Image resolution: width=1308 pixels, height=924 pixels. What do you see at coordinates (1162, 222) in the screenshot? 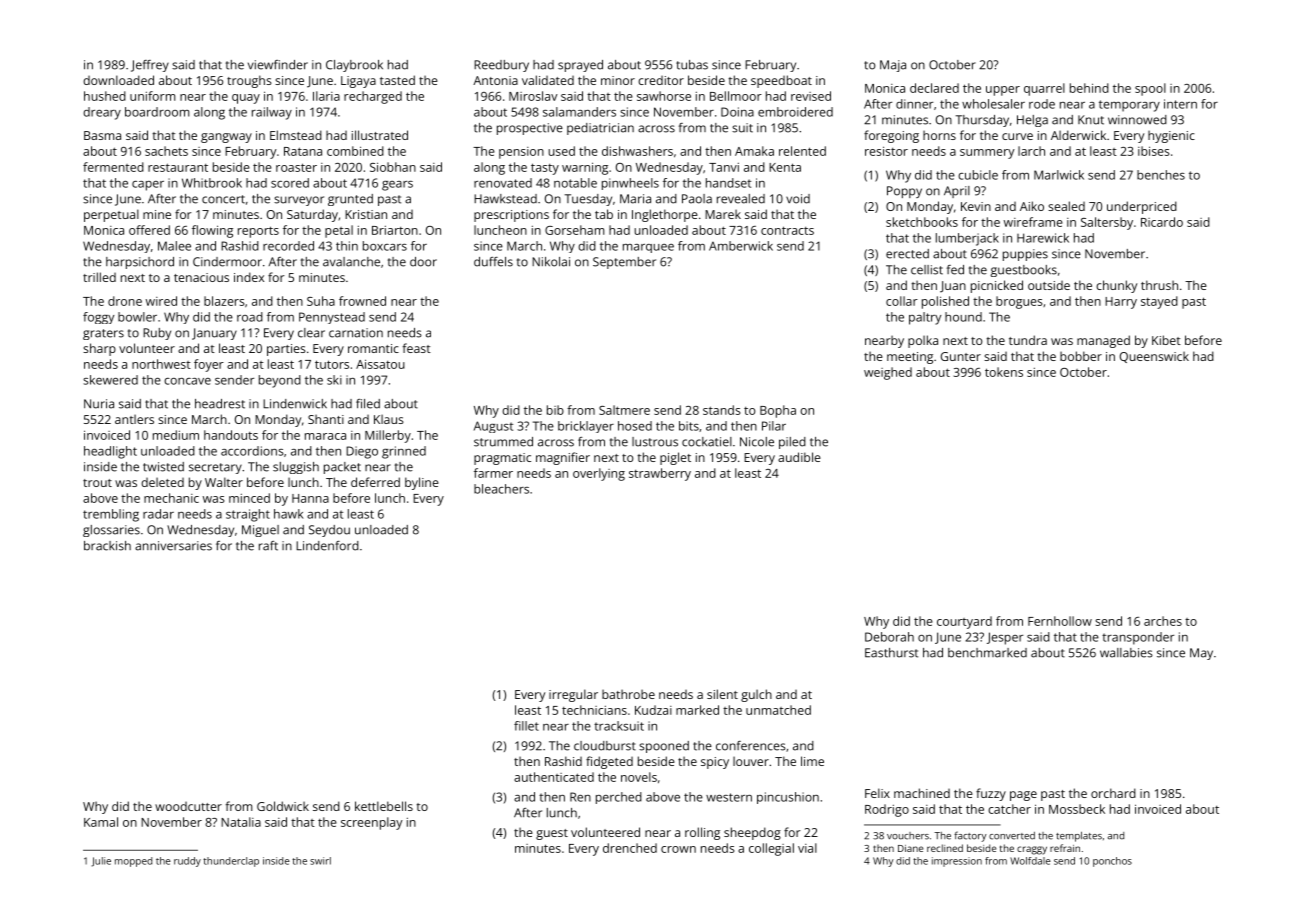
I see `Ricardo` at bounding box center [1162, 222].
